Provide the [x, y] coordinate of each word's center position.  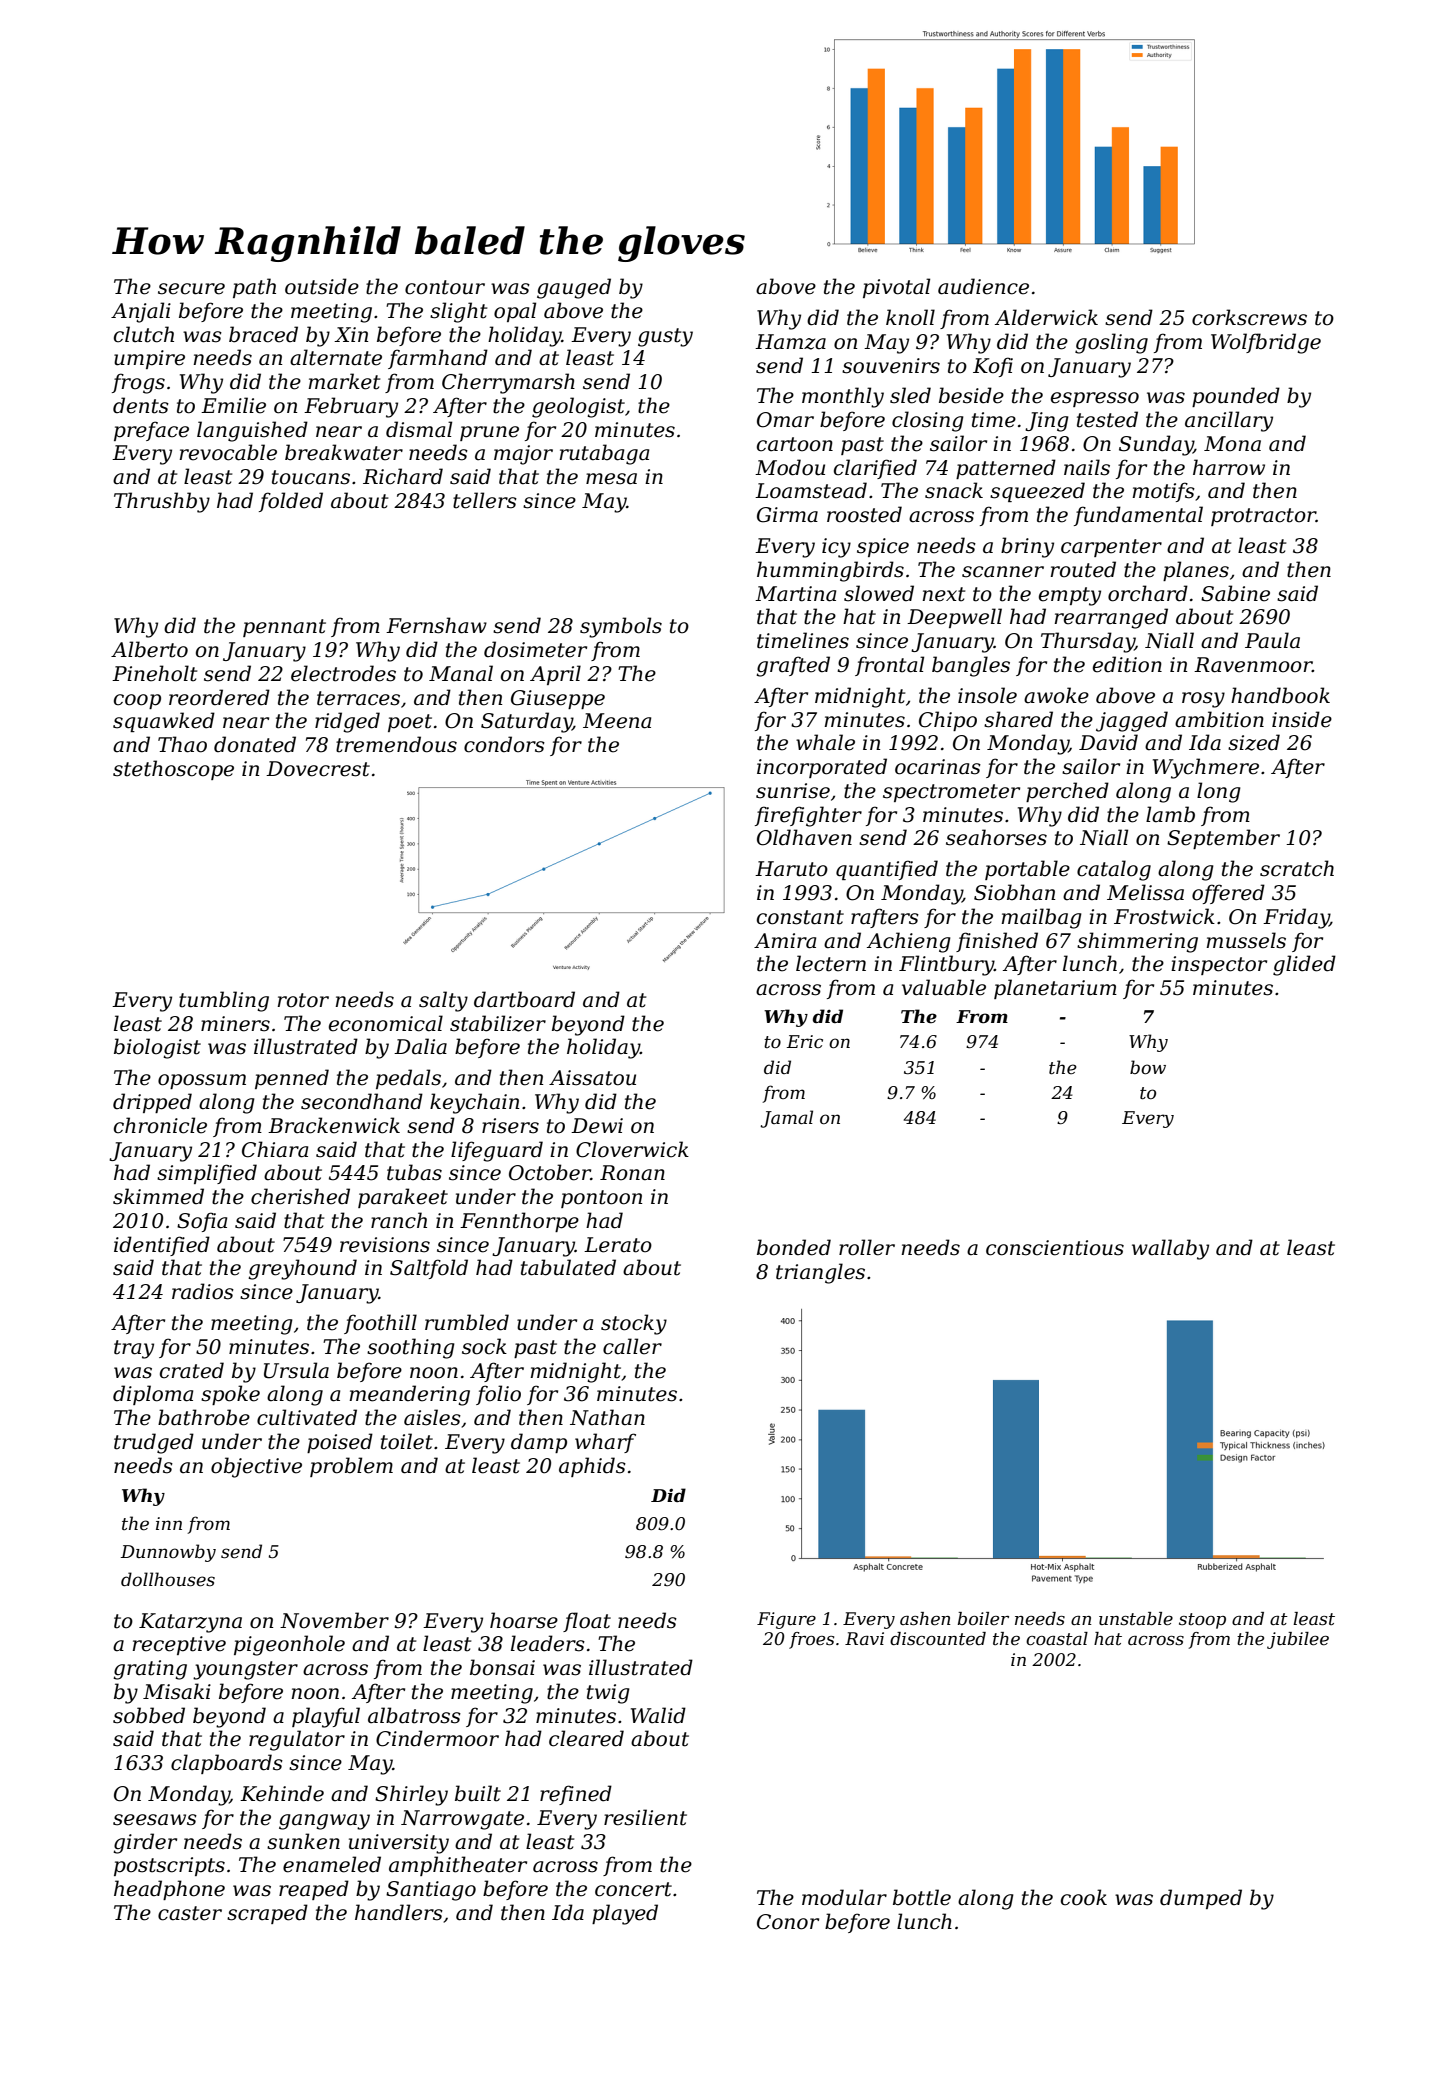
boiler [983, 1618]
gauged [574, 288]
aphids [592, 1467]
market [344, 381]
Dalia [420, 1046]
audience [983, 286]
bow [1148, 1067]
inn [169, 1523]
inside [1302, 719]
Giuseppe [558, 699]
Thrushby [162, 502]
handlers [399, 1912]
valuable [944, 987]
